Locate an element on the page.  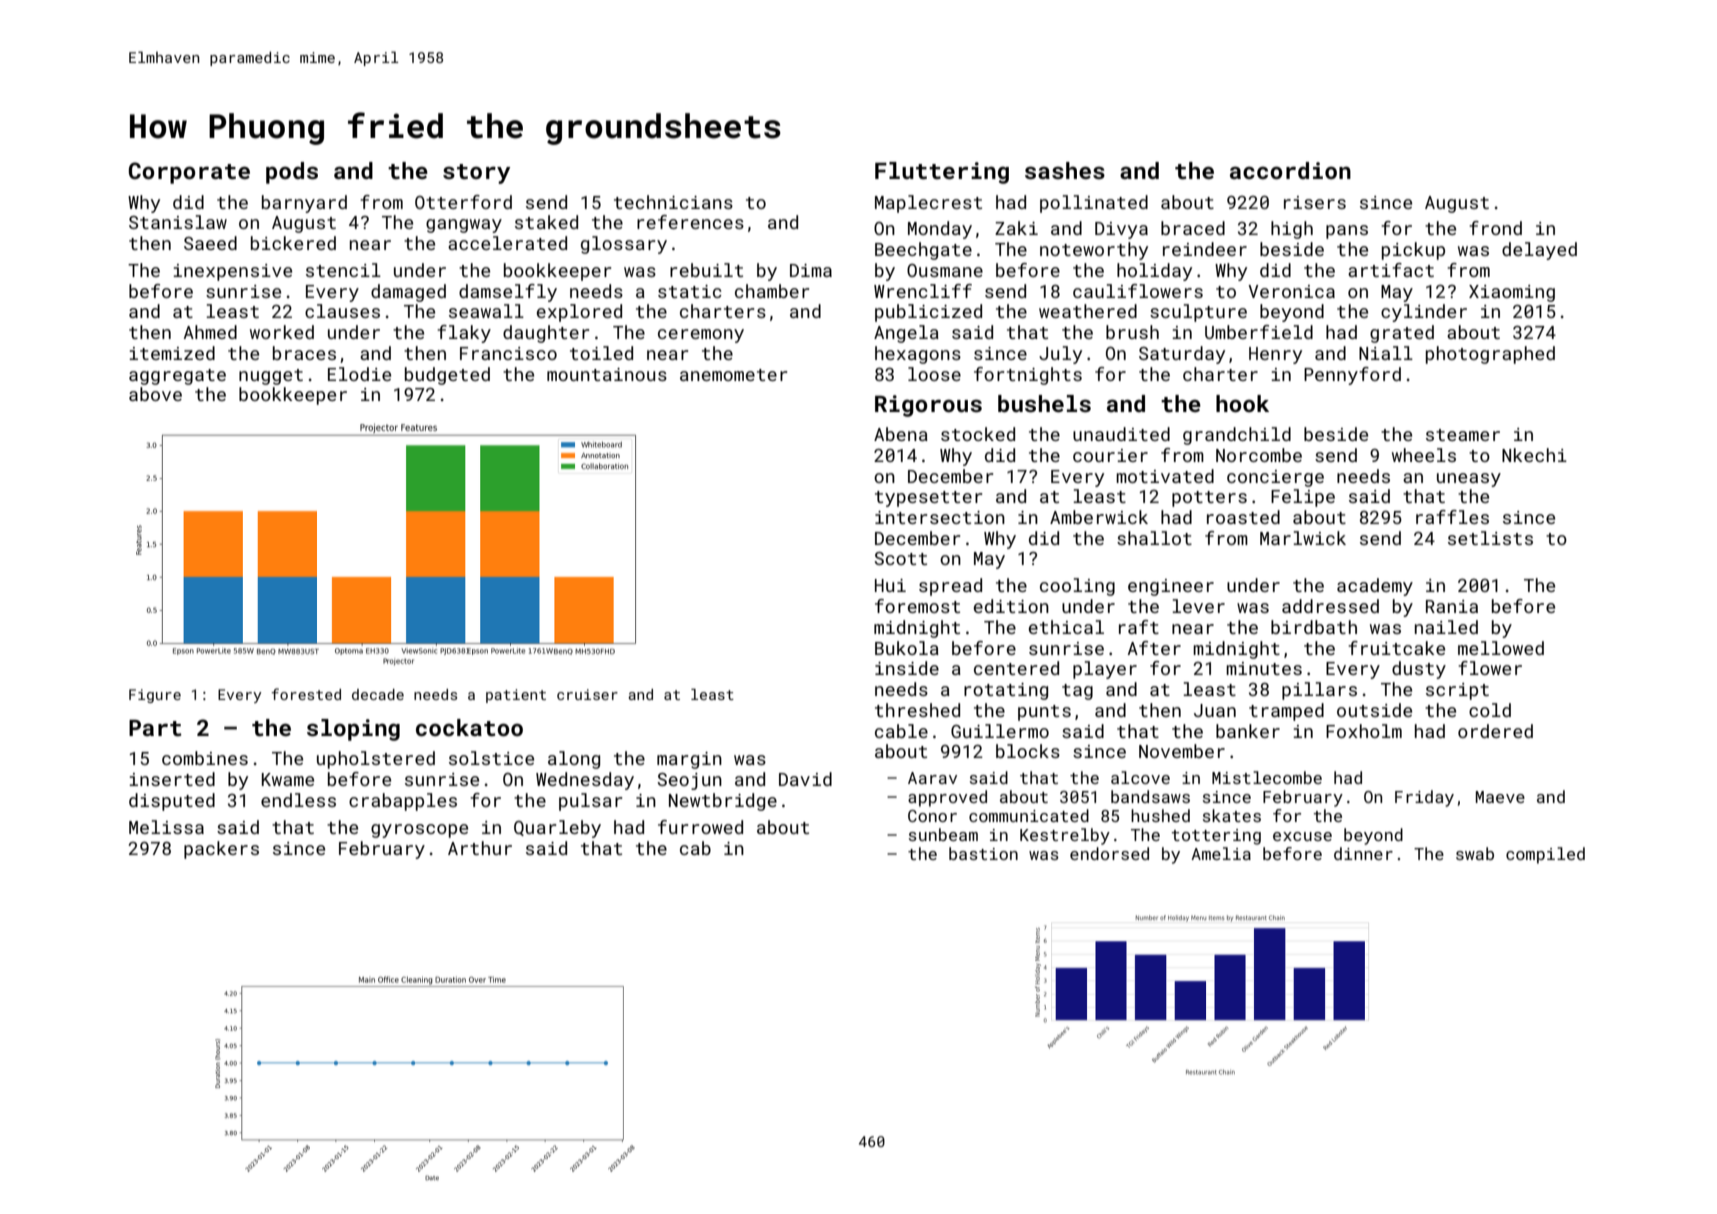
dinner is located at coordinates (1363, 853).
